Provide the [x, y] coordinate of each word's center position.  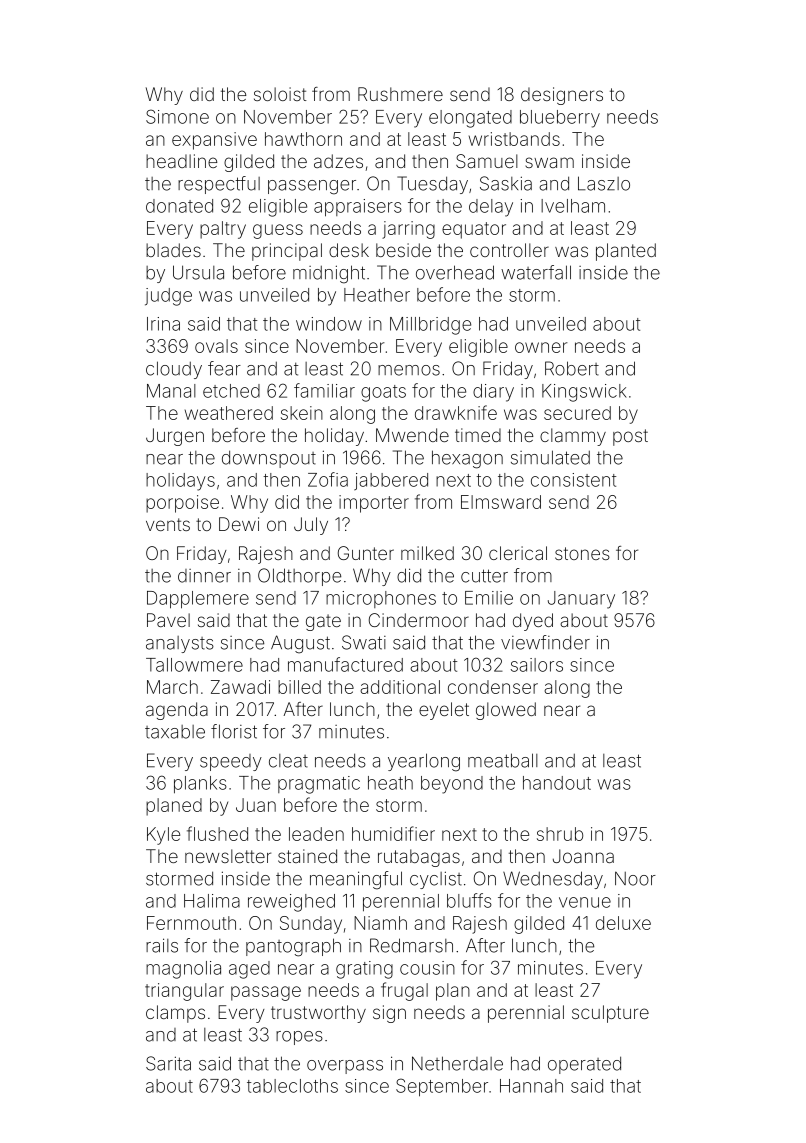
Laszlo [604, 183]
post [630, 437]
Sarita [168, 1063]
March [172, 687]
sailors [537, 665]
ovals [216, 346]
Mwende [412, 435]
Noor [635, 878]
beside [403, 250]
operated [584, 1065]
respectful [219, 185]
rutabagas [419, 858]
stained [307, 856]
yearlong [424, 762]
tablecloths [292, 1086]
